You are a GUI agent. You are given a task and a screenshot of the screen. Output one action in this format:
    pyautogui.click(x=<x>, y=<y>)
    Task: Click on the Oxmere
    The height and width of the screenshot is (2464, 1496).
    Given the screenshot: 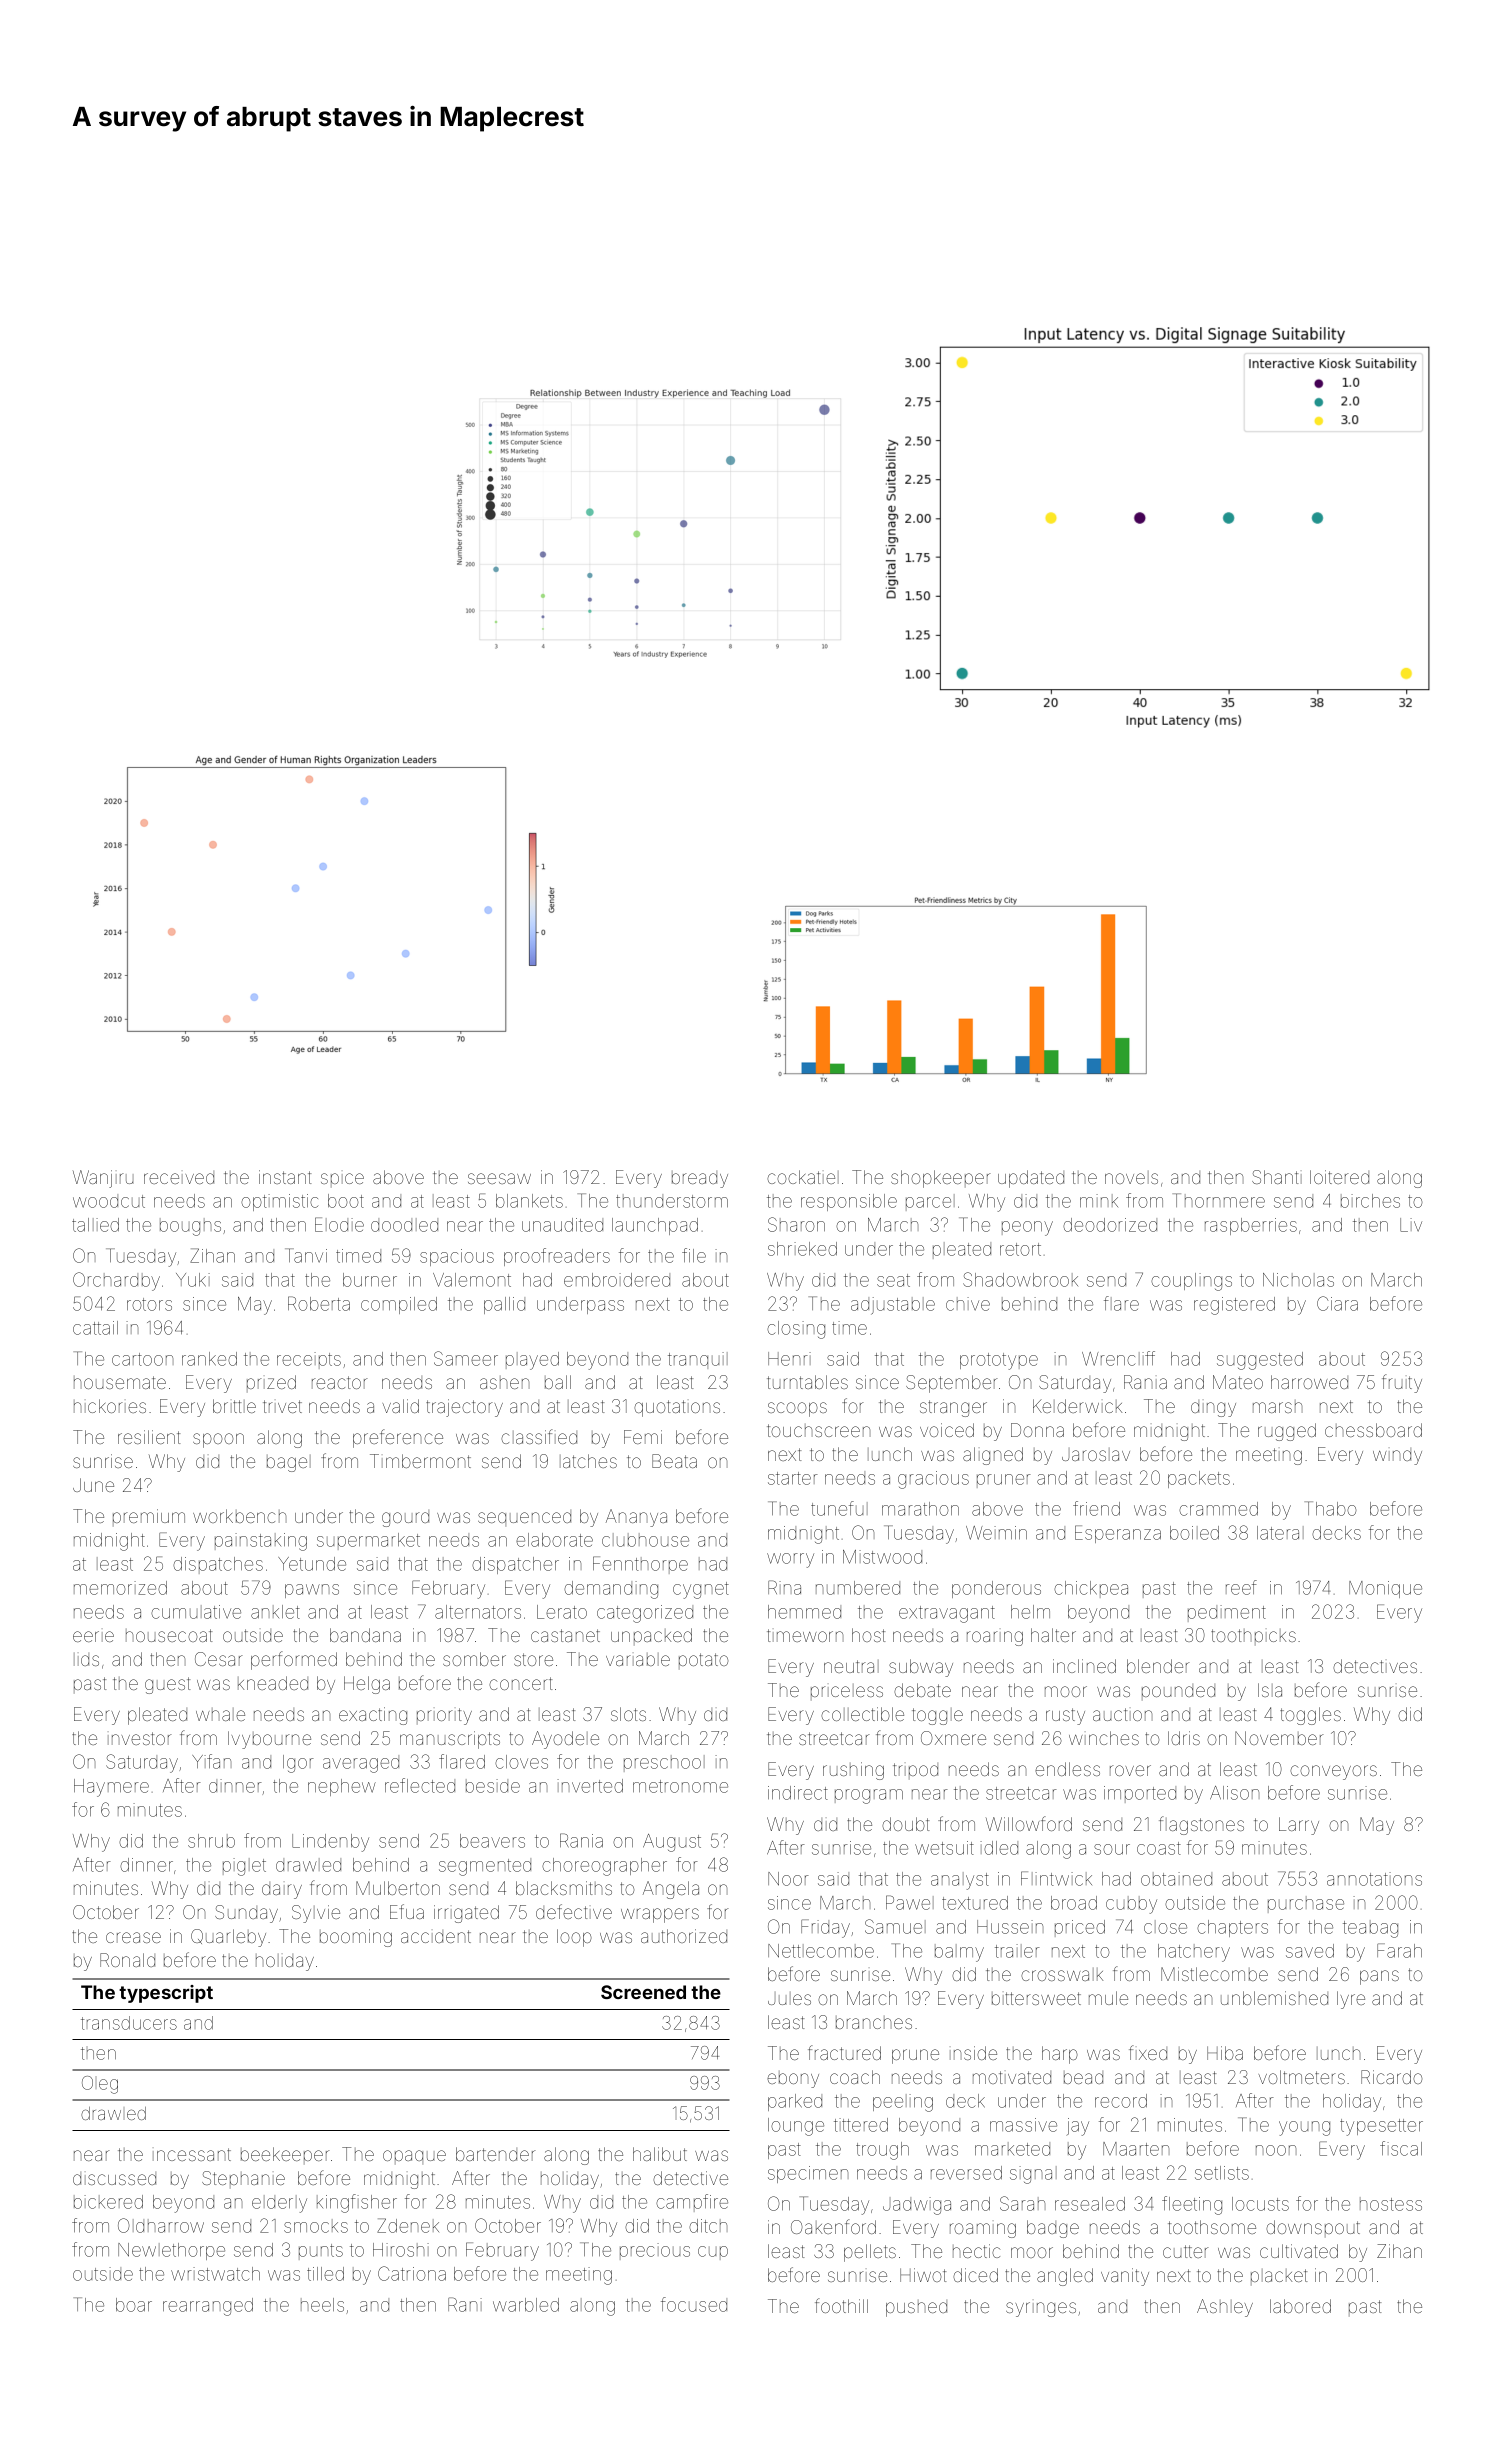 What is the action you would take?
    pyautogui.click(x=953, y=1738)
